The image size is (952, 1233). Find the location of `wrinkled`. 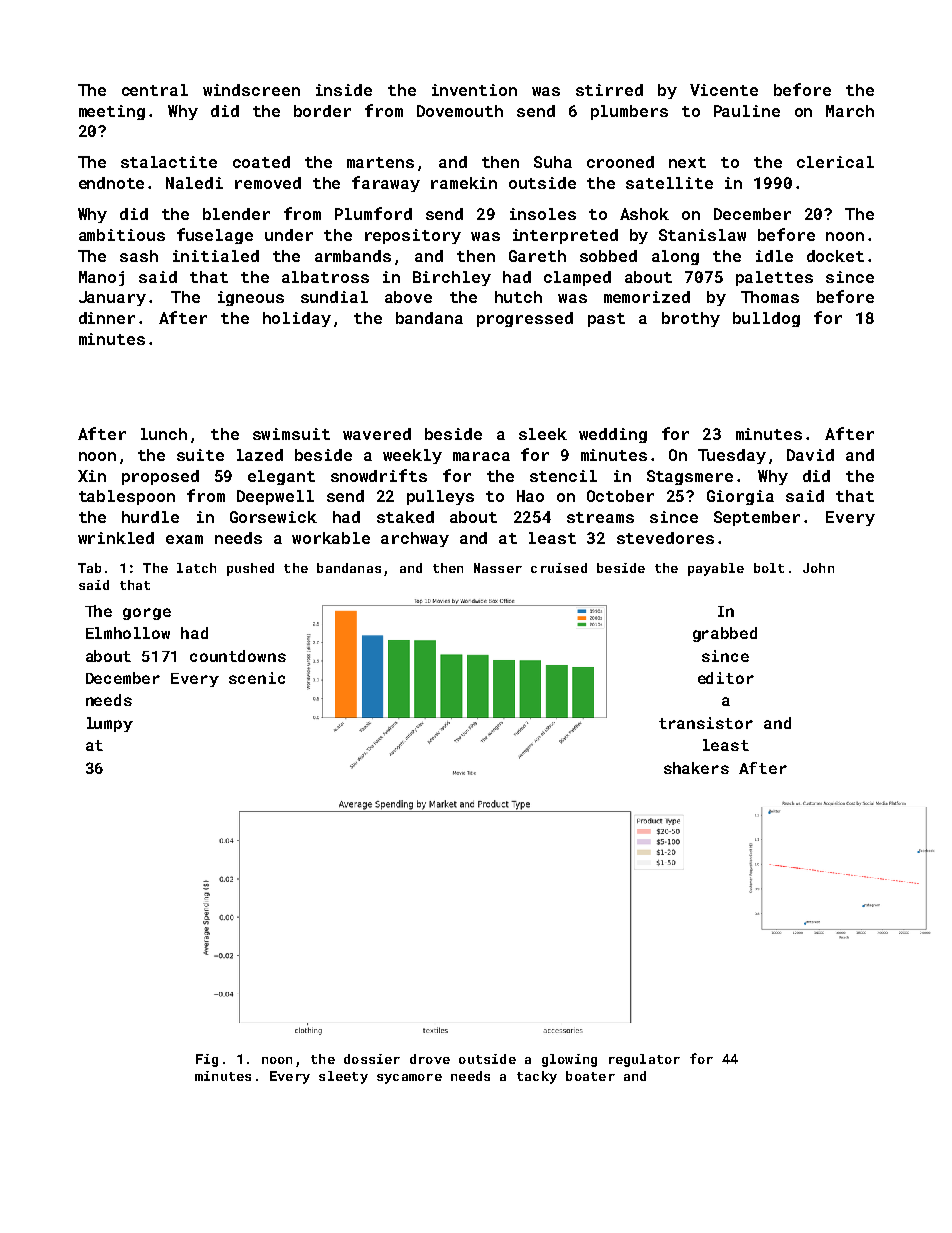

wrinkled is located at coordinates (116, 538).
